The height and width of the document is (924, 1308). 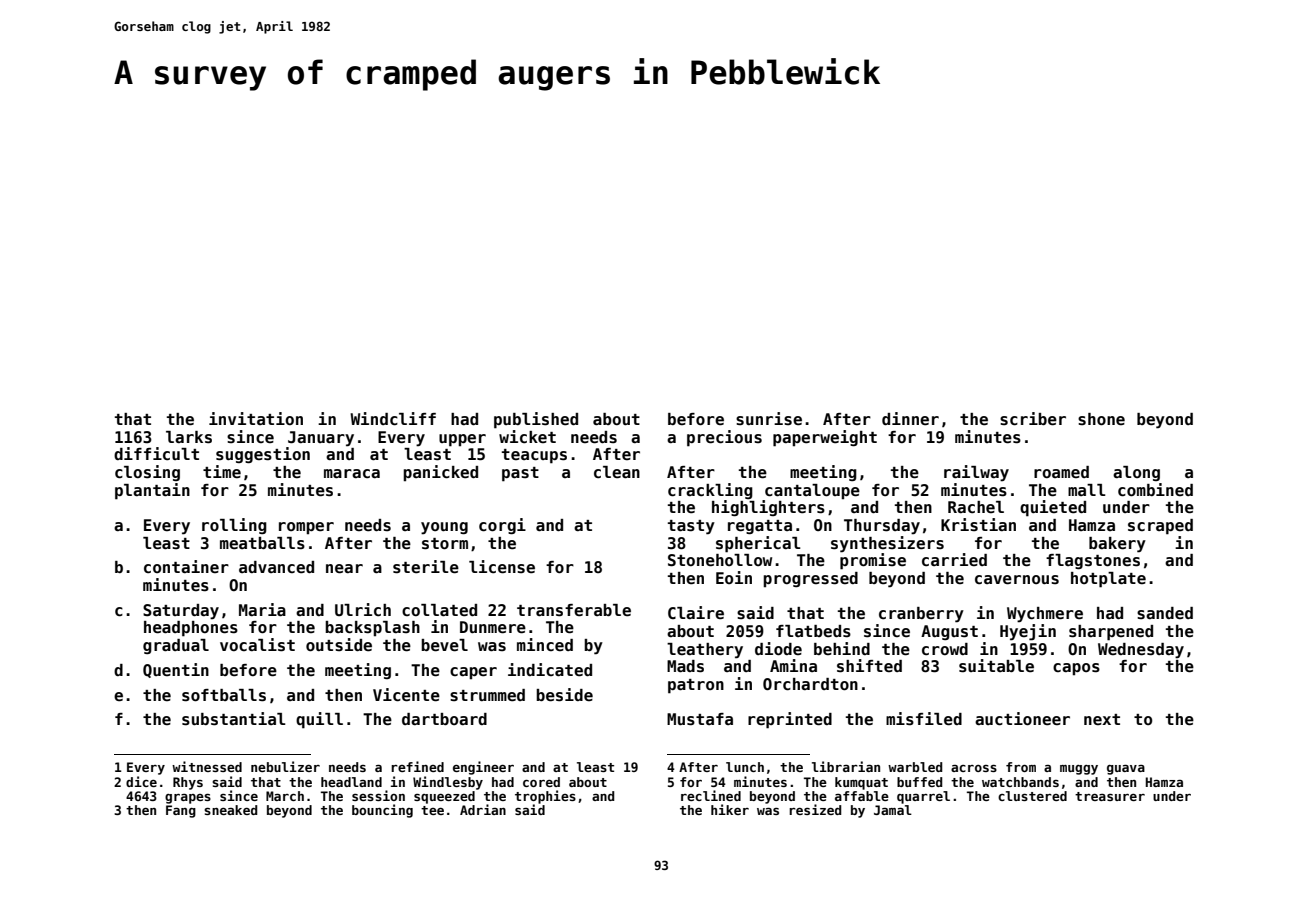 What do you see at coordinates (181, 811) in the document?
I see `Fang` at bounding box center [181, 811].
